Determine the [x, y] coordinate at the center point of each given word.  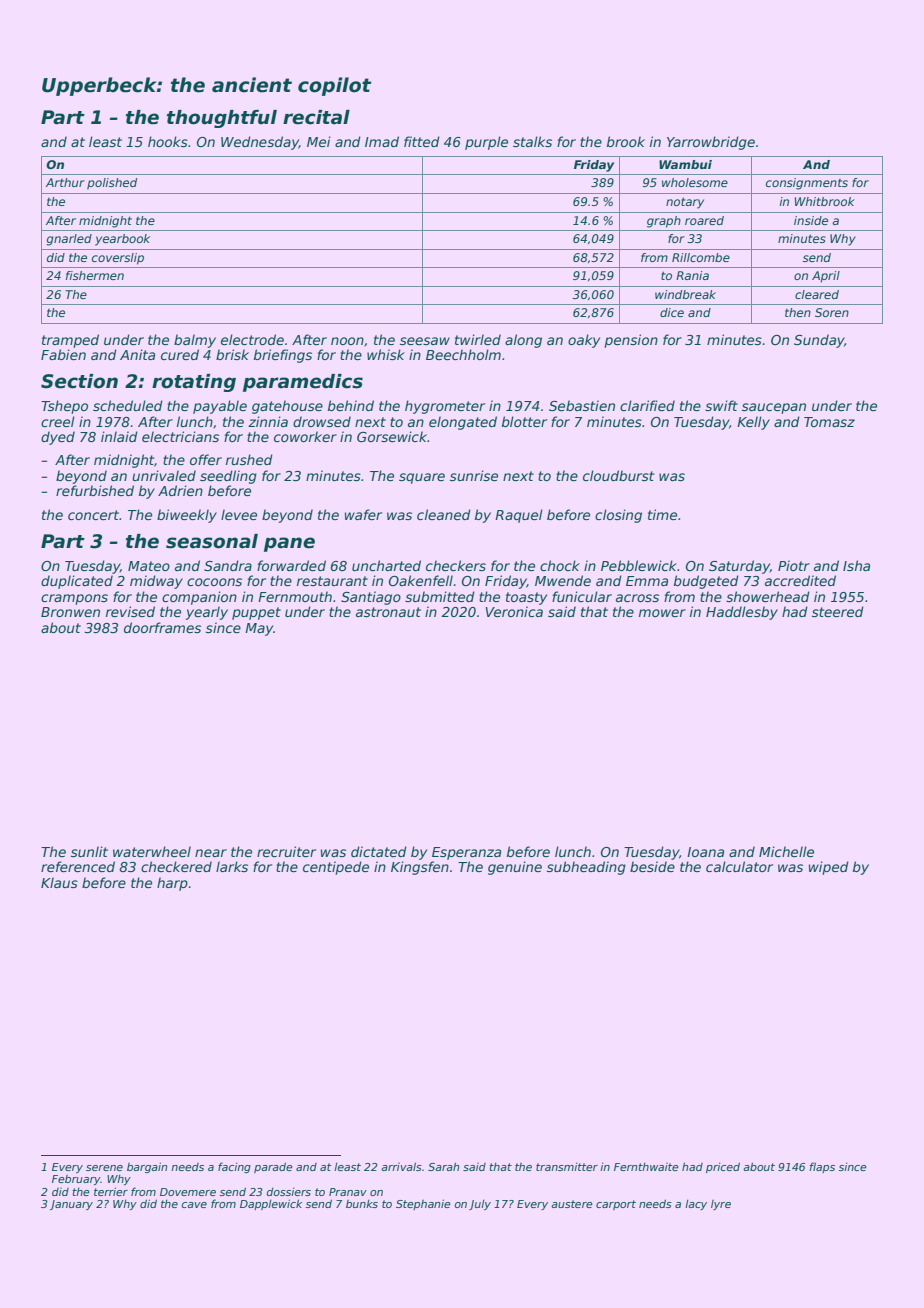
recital [316, 117]
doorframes [162, 627]
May [259, 629]
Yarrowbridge [711, 143]
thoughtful [222, 119]
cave [194, 1205]
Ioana [705, 852]
